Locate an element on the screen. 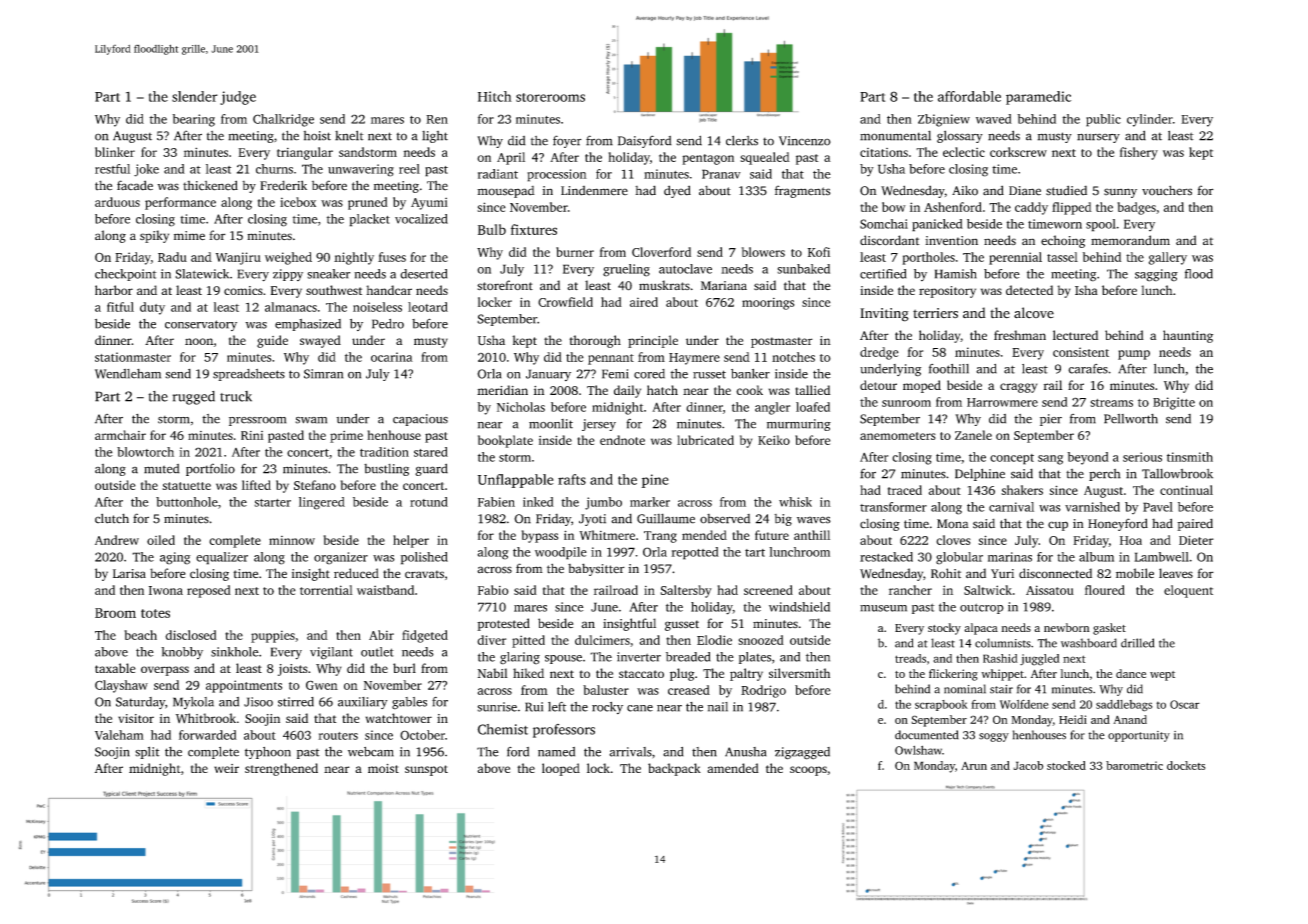  breaded is located at coordinates (688, 657).
